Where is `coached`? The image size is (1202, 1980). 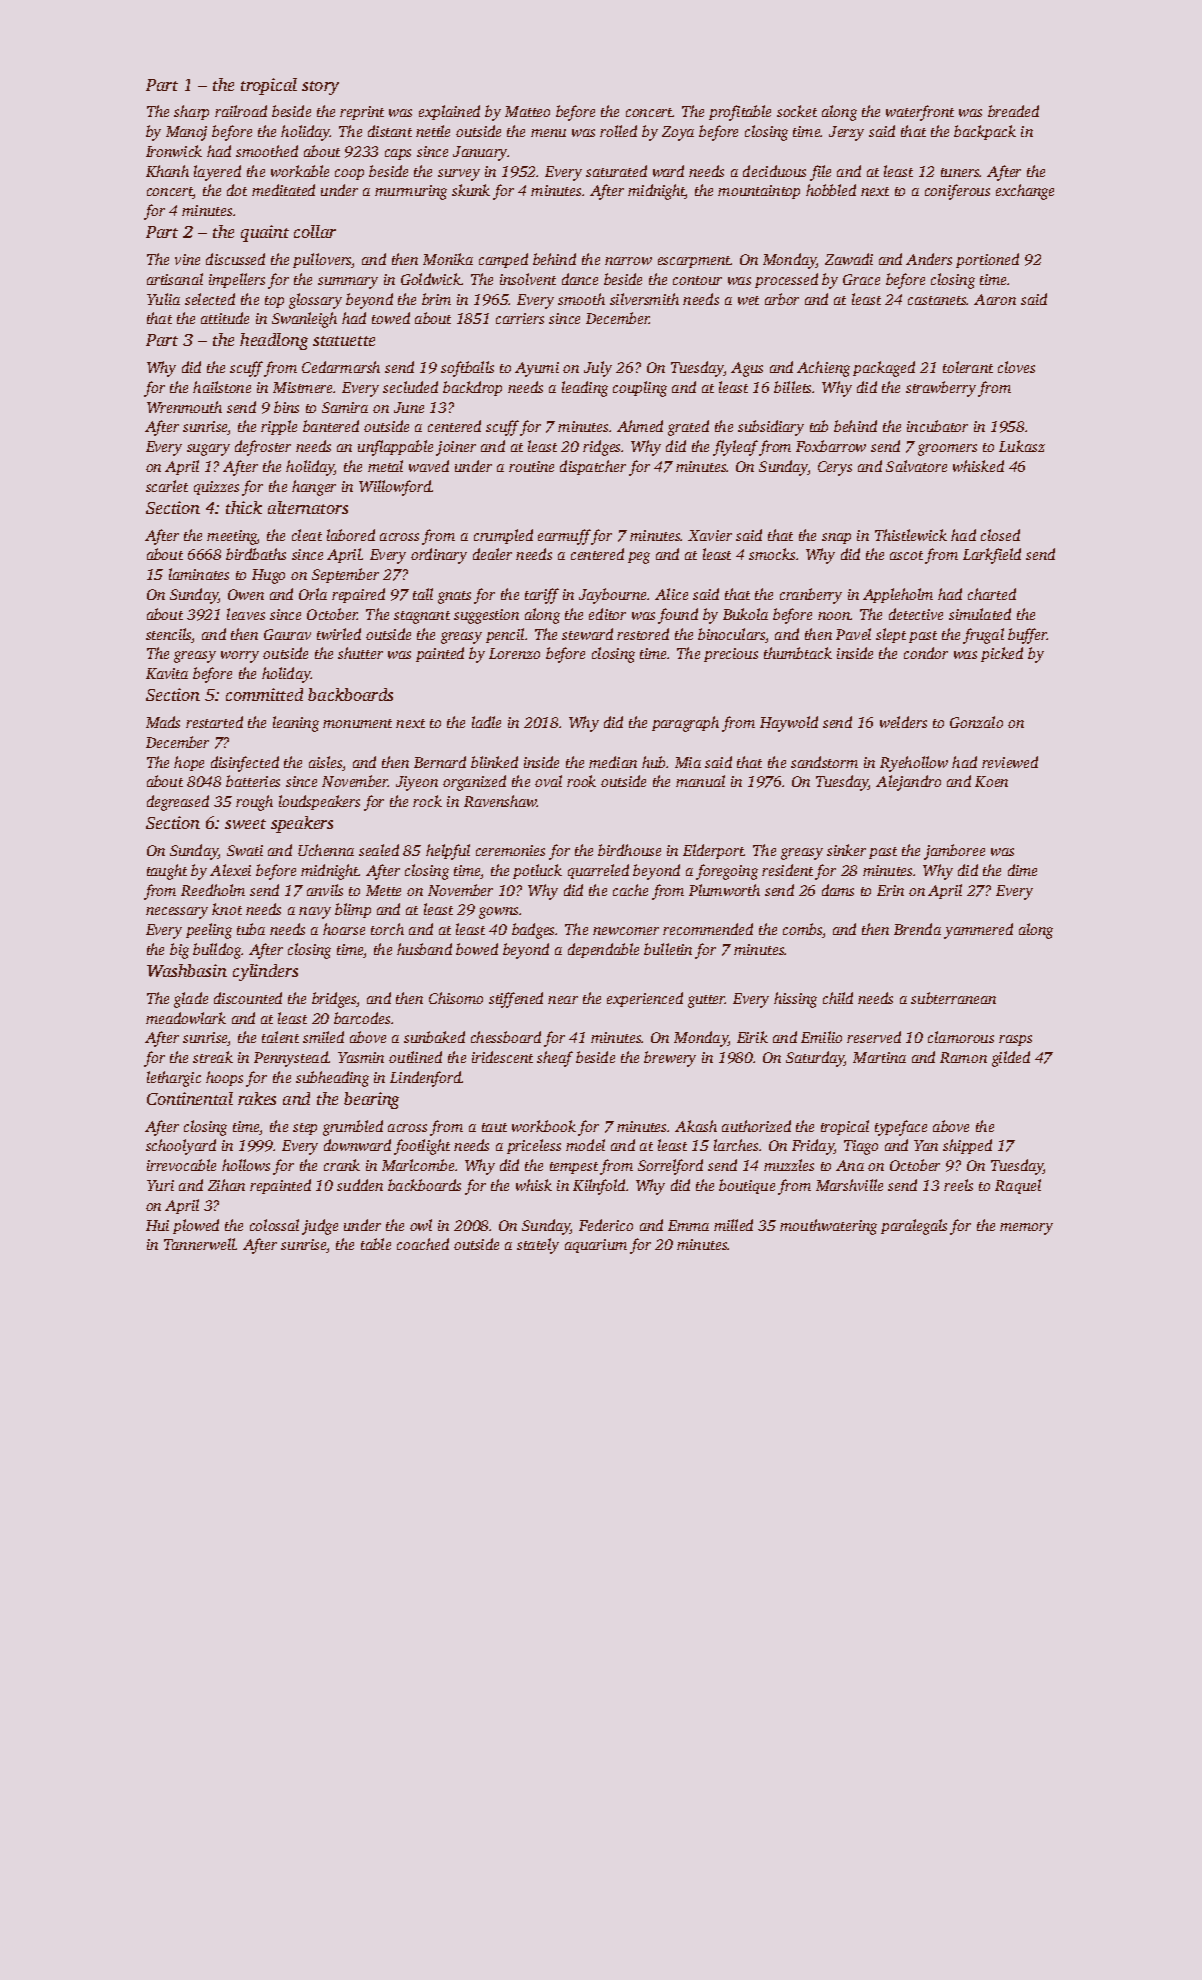 coached is located at coordinates (423, 1244).
